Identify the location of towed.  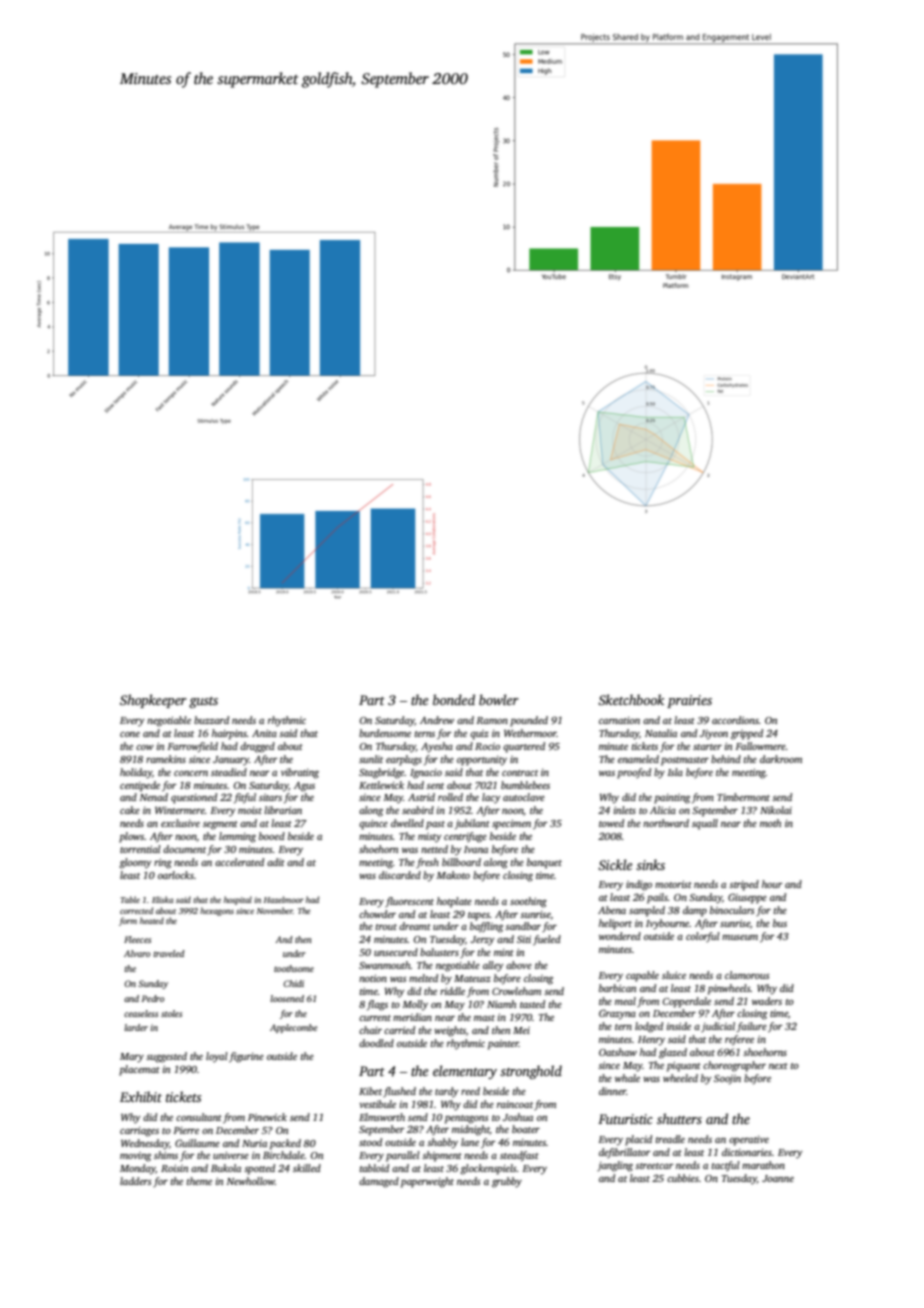
(611, 823).
